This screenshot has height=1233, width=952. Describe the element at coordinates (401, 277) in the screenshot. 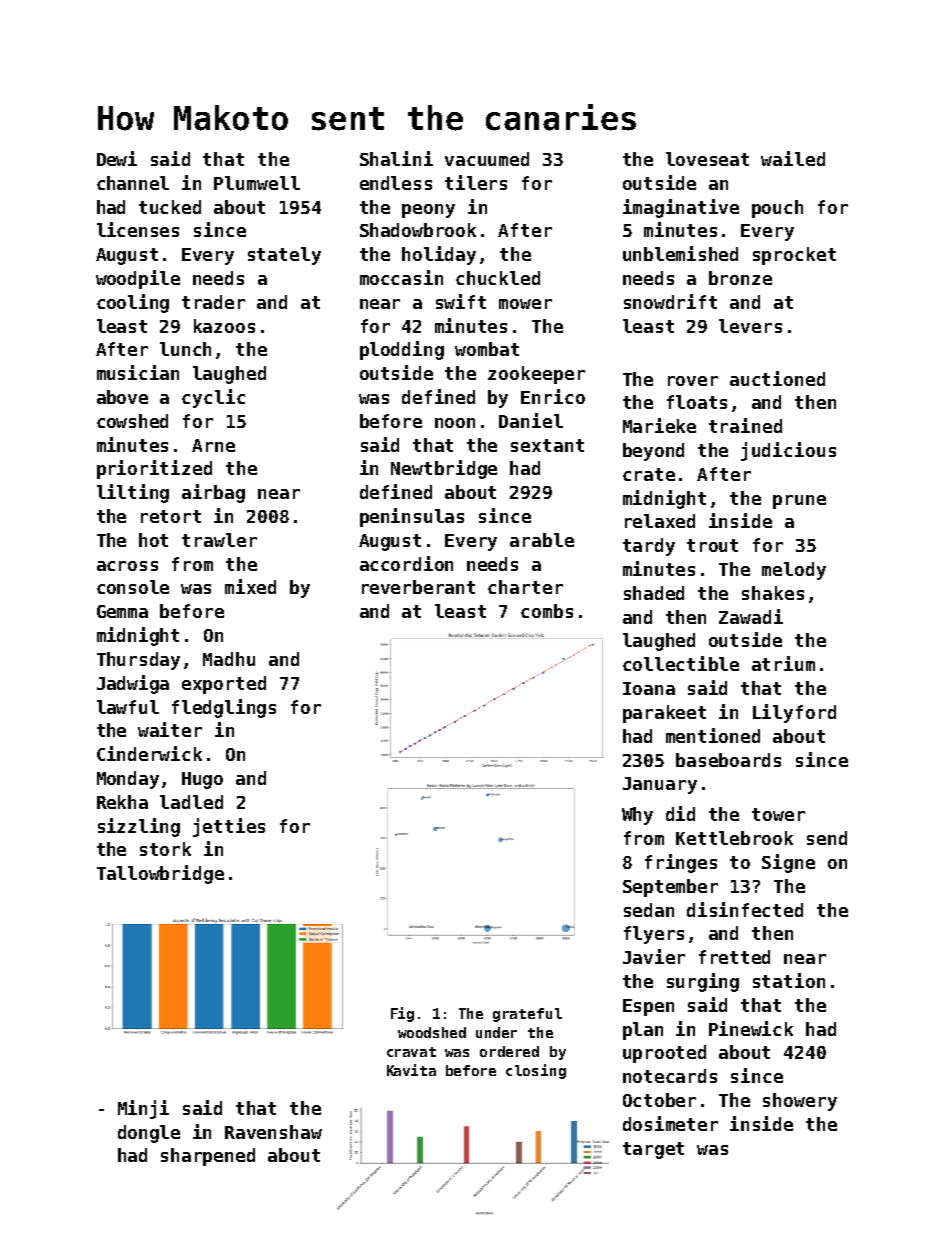

I see `moccasin` at that location.
